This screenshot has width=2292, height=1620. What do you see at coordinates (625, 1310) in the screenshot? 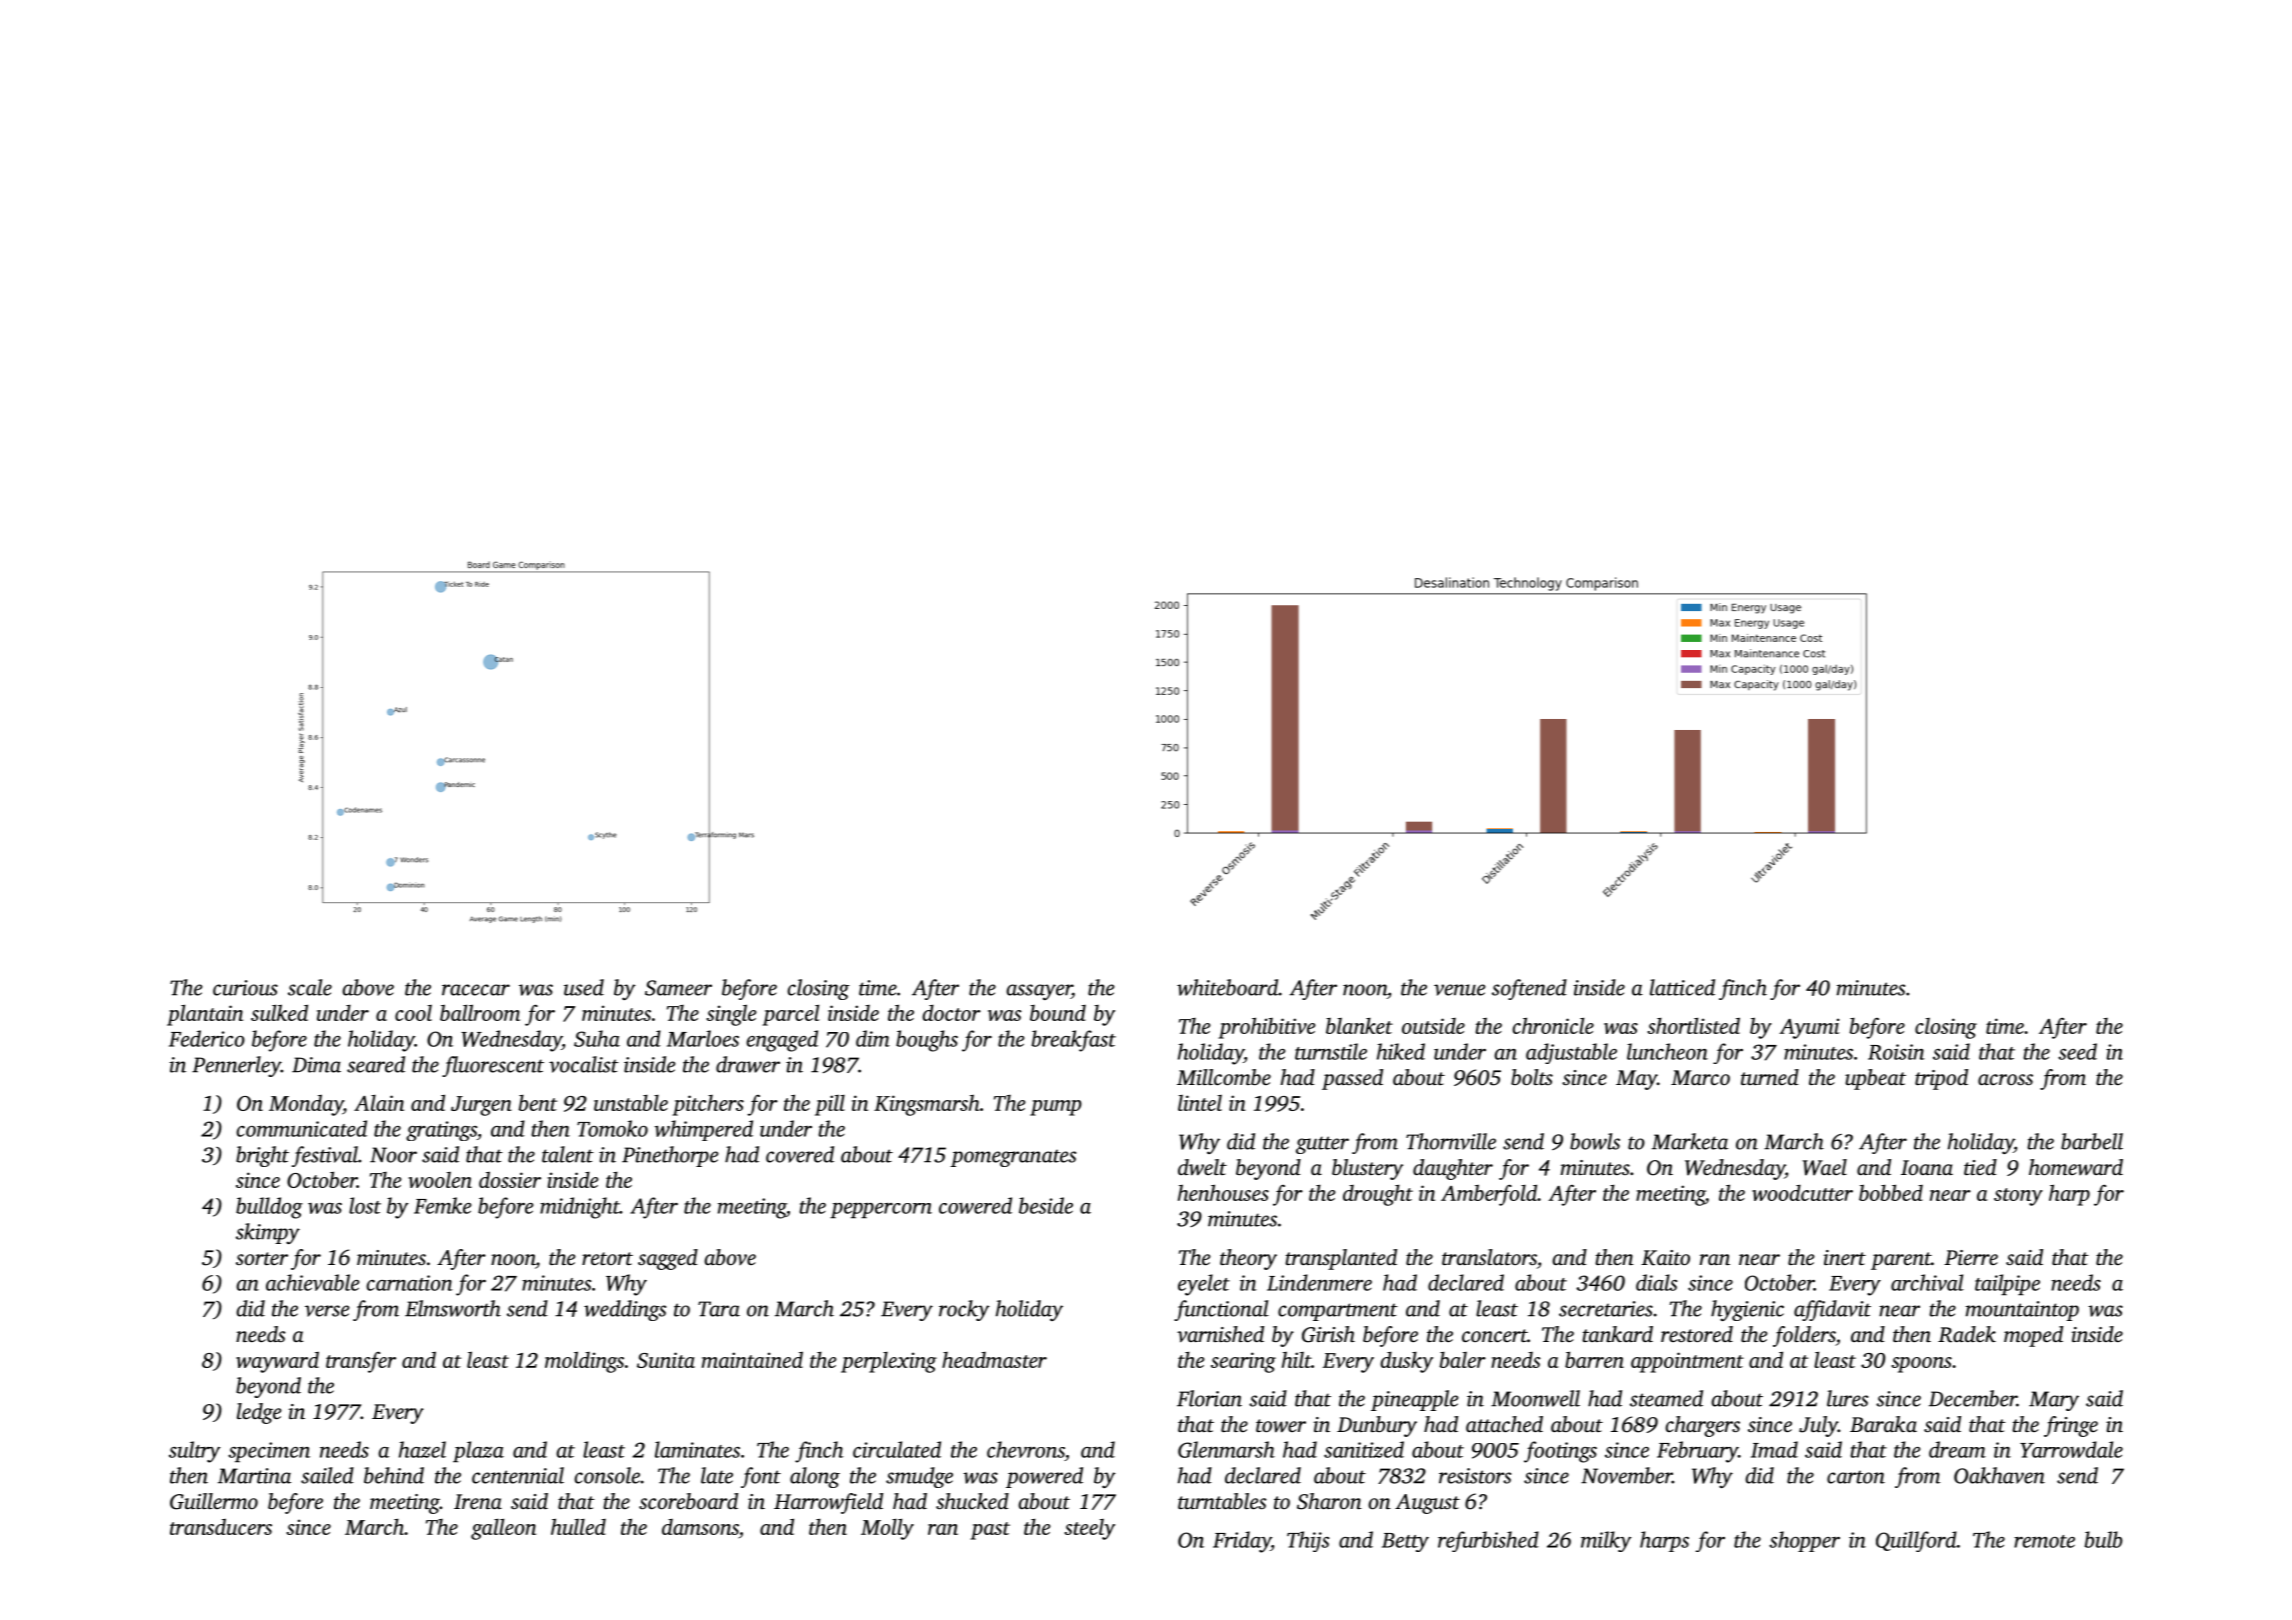
I see `weddings` at bounding box center [625, 1310].
